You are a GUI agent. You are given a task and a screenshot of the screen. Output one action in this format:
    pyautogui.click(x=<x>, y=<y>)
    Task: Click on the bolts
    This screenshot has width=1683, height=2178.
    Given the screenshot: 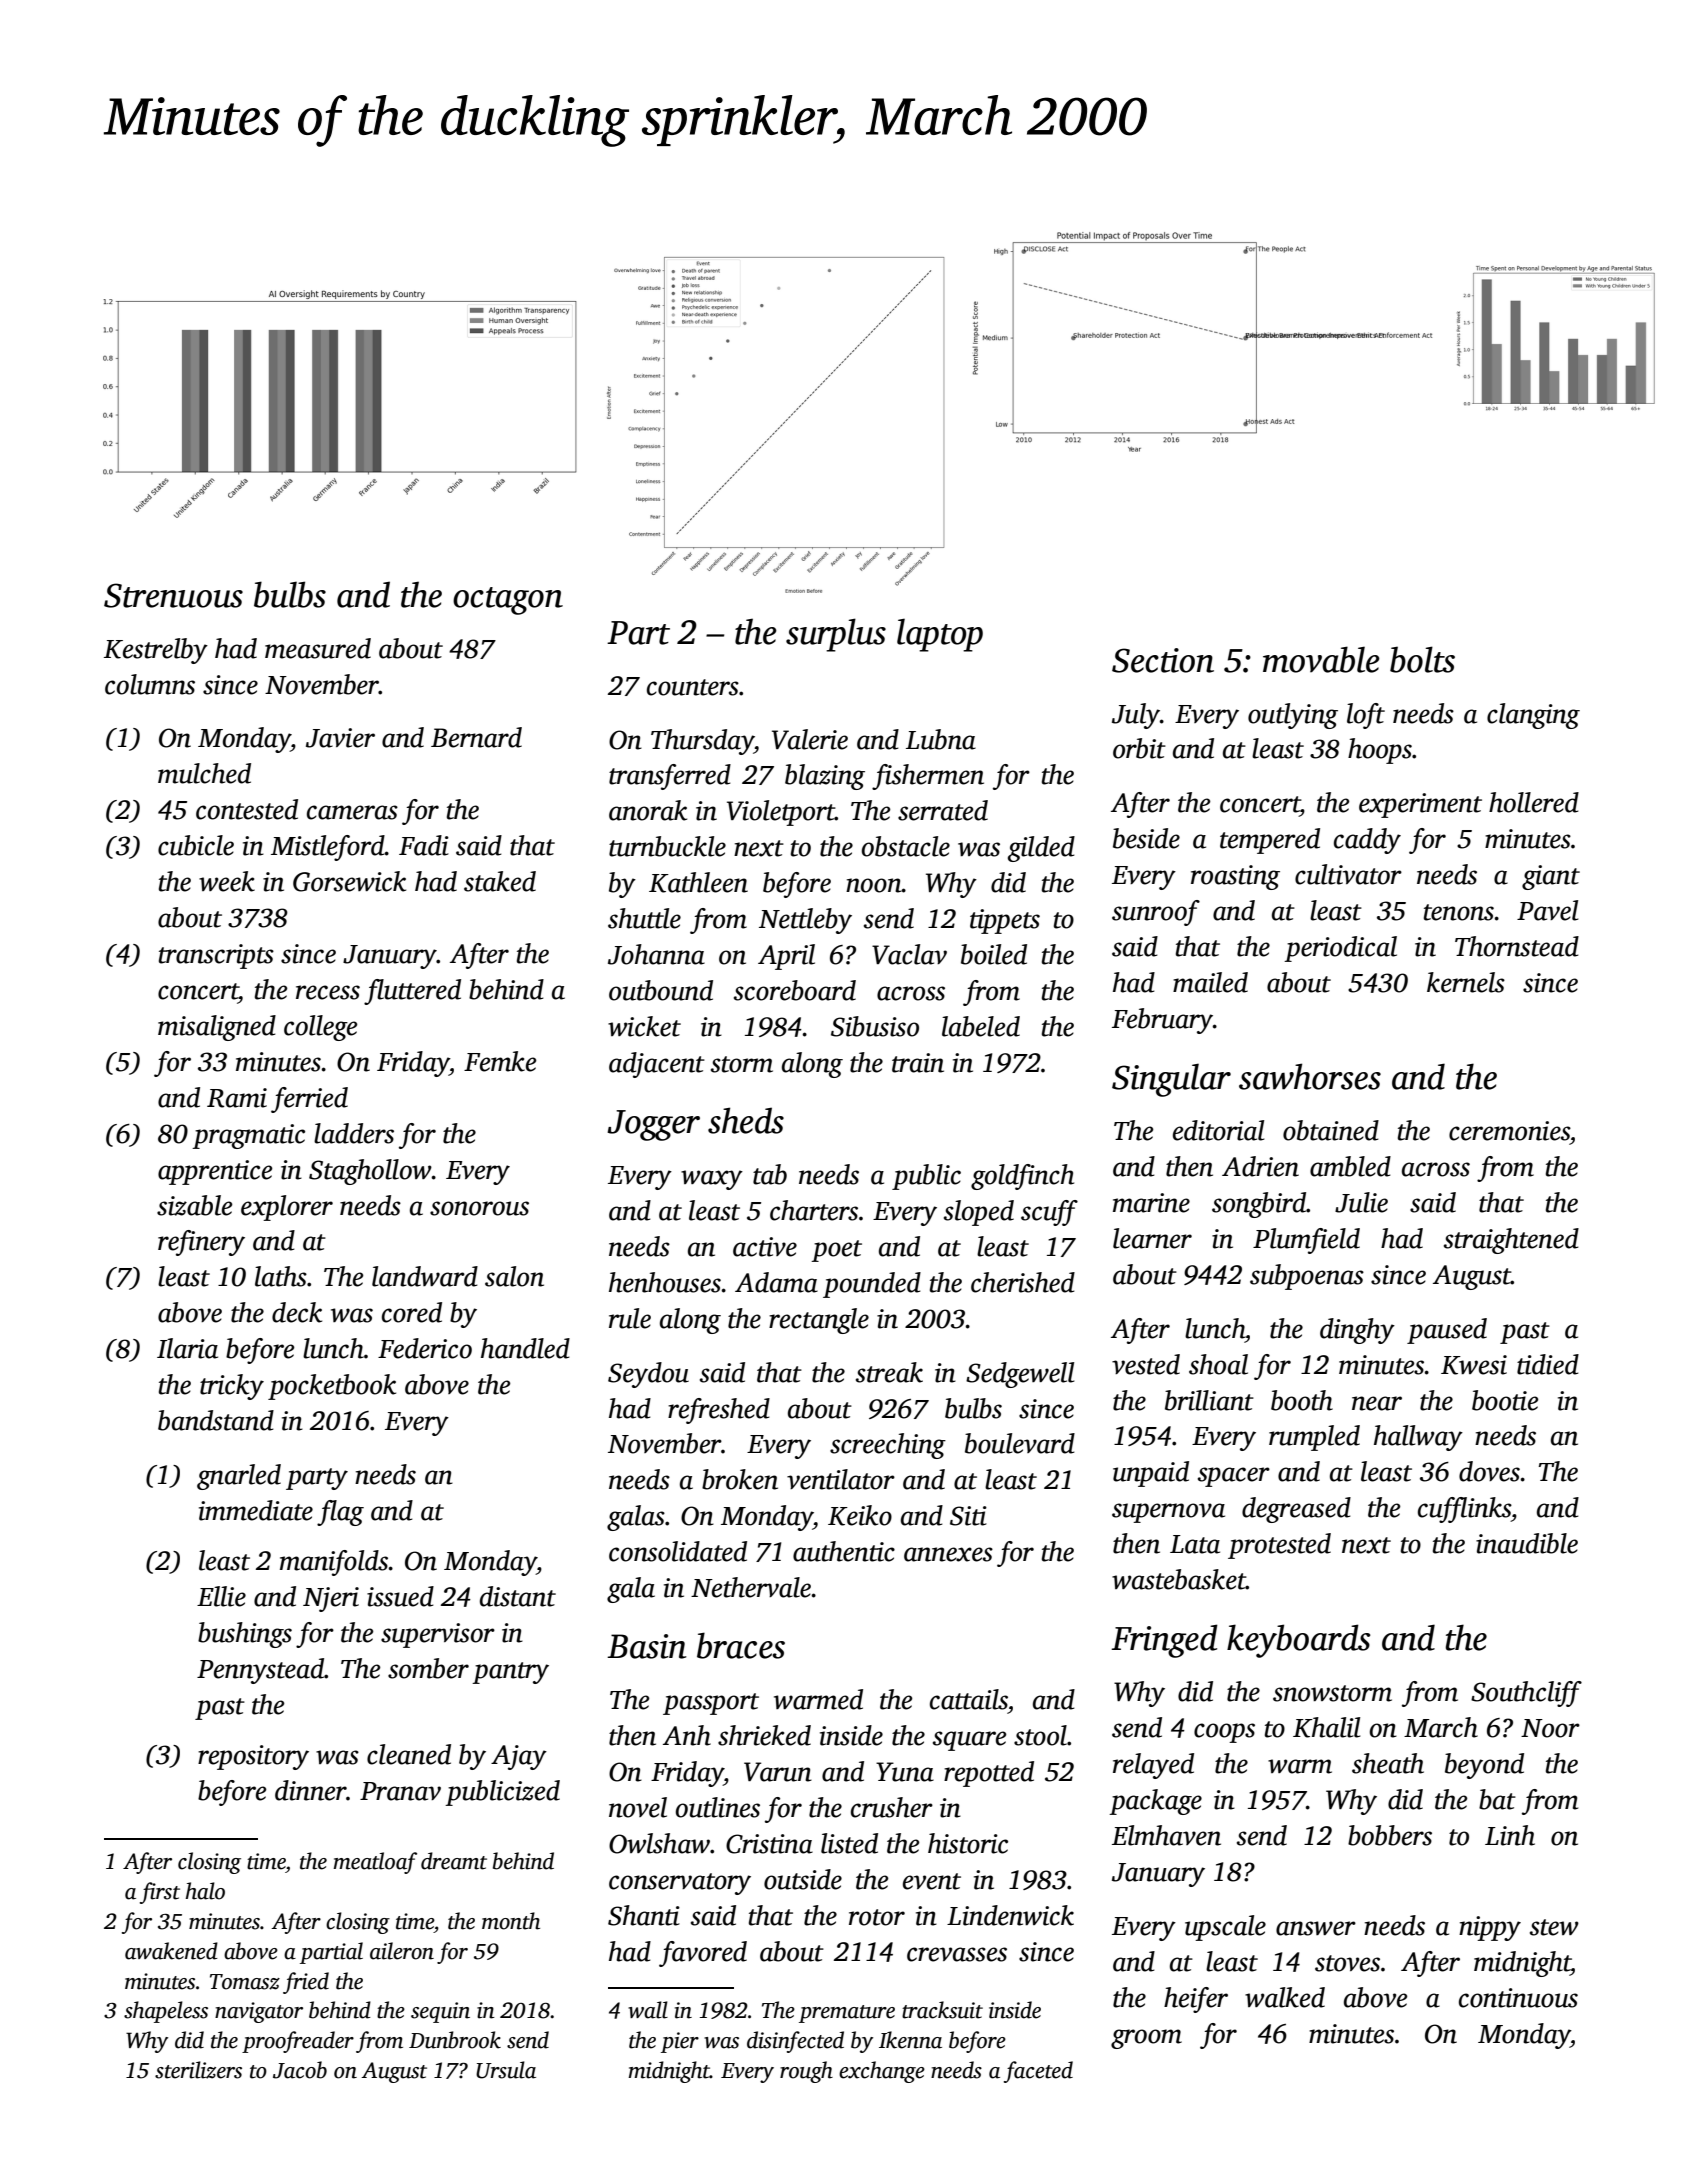 What is the action you would take?
    pyautogui.click(x=1422, y=659)
